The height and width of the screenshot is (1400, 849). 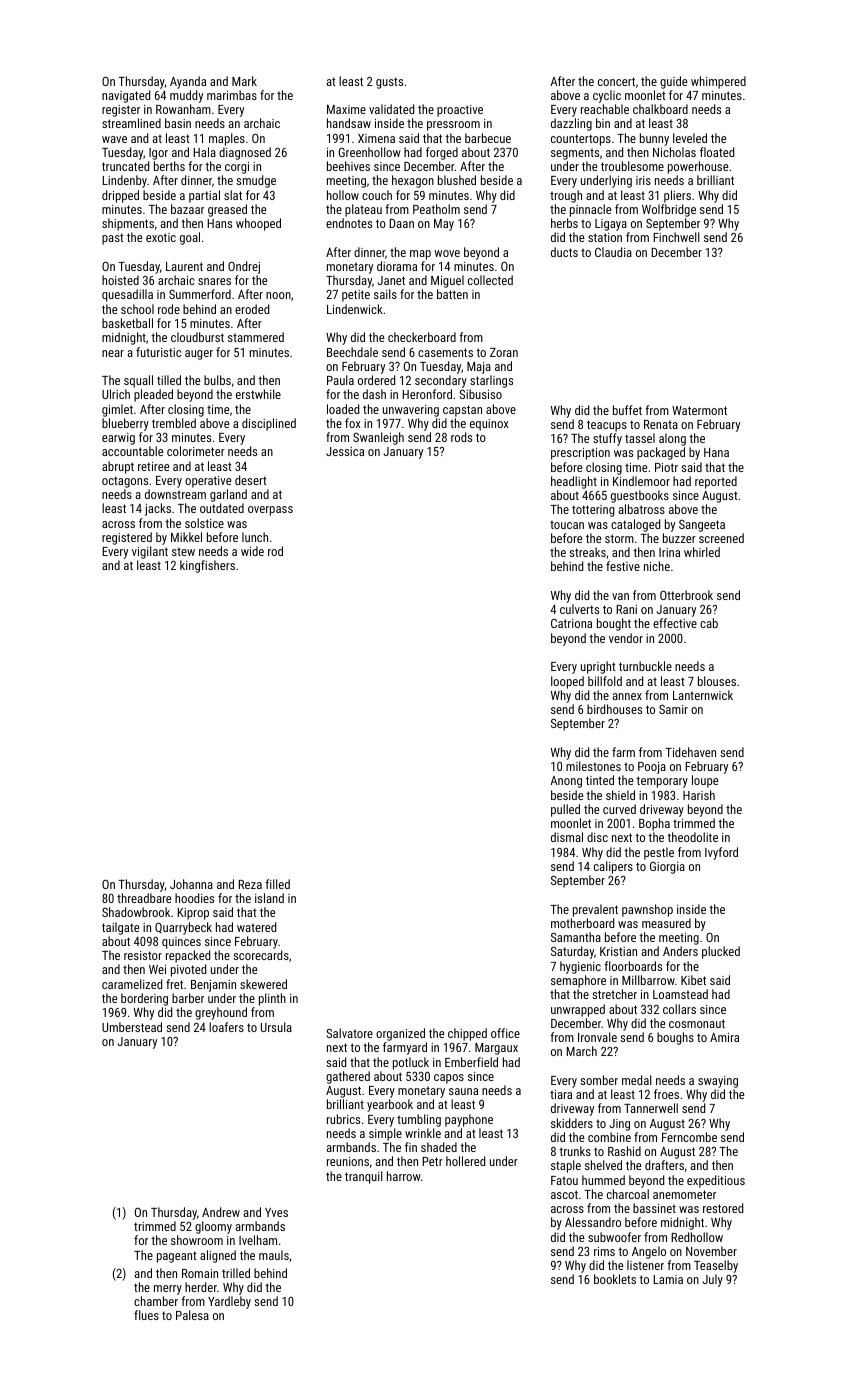 I want to click on Renata, so click(x=661, y=424).
